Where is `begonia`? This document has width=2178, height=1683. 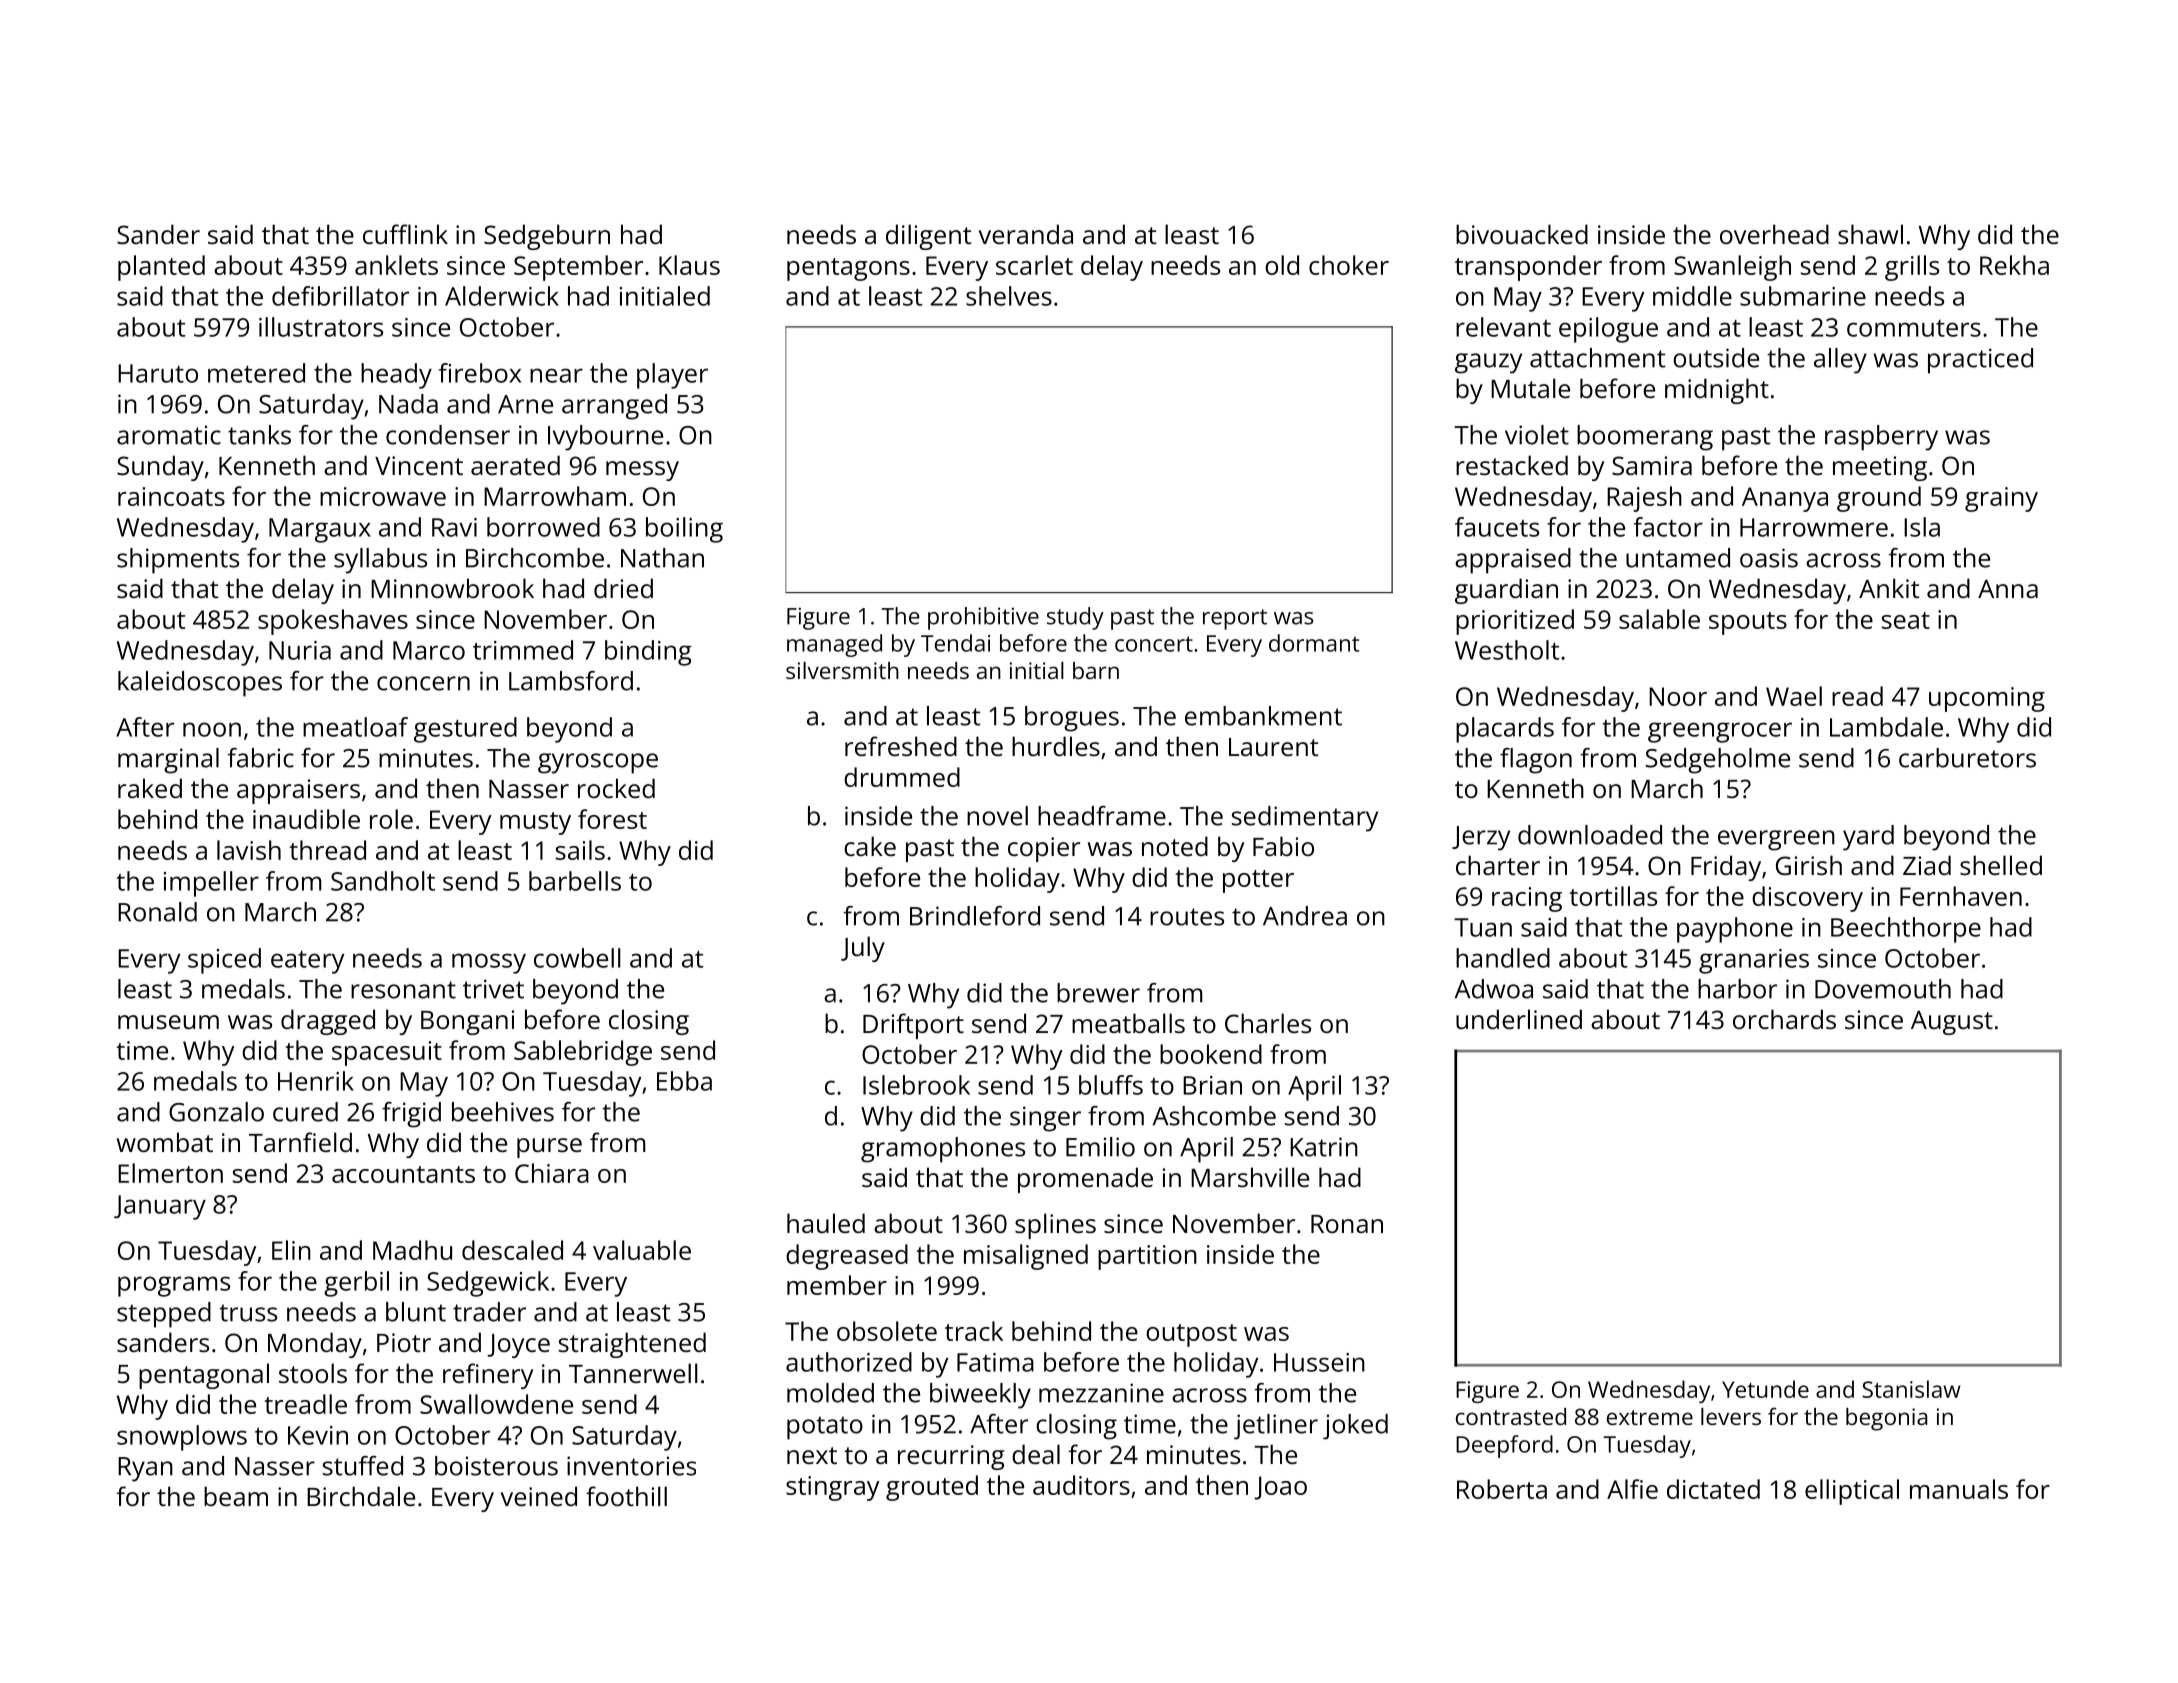 begonia is located at coordinates (1886, 1419).
